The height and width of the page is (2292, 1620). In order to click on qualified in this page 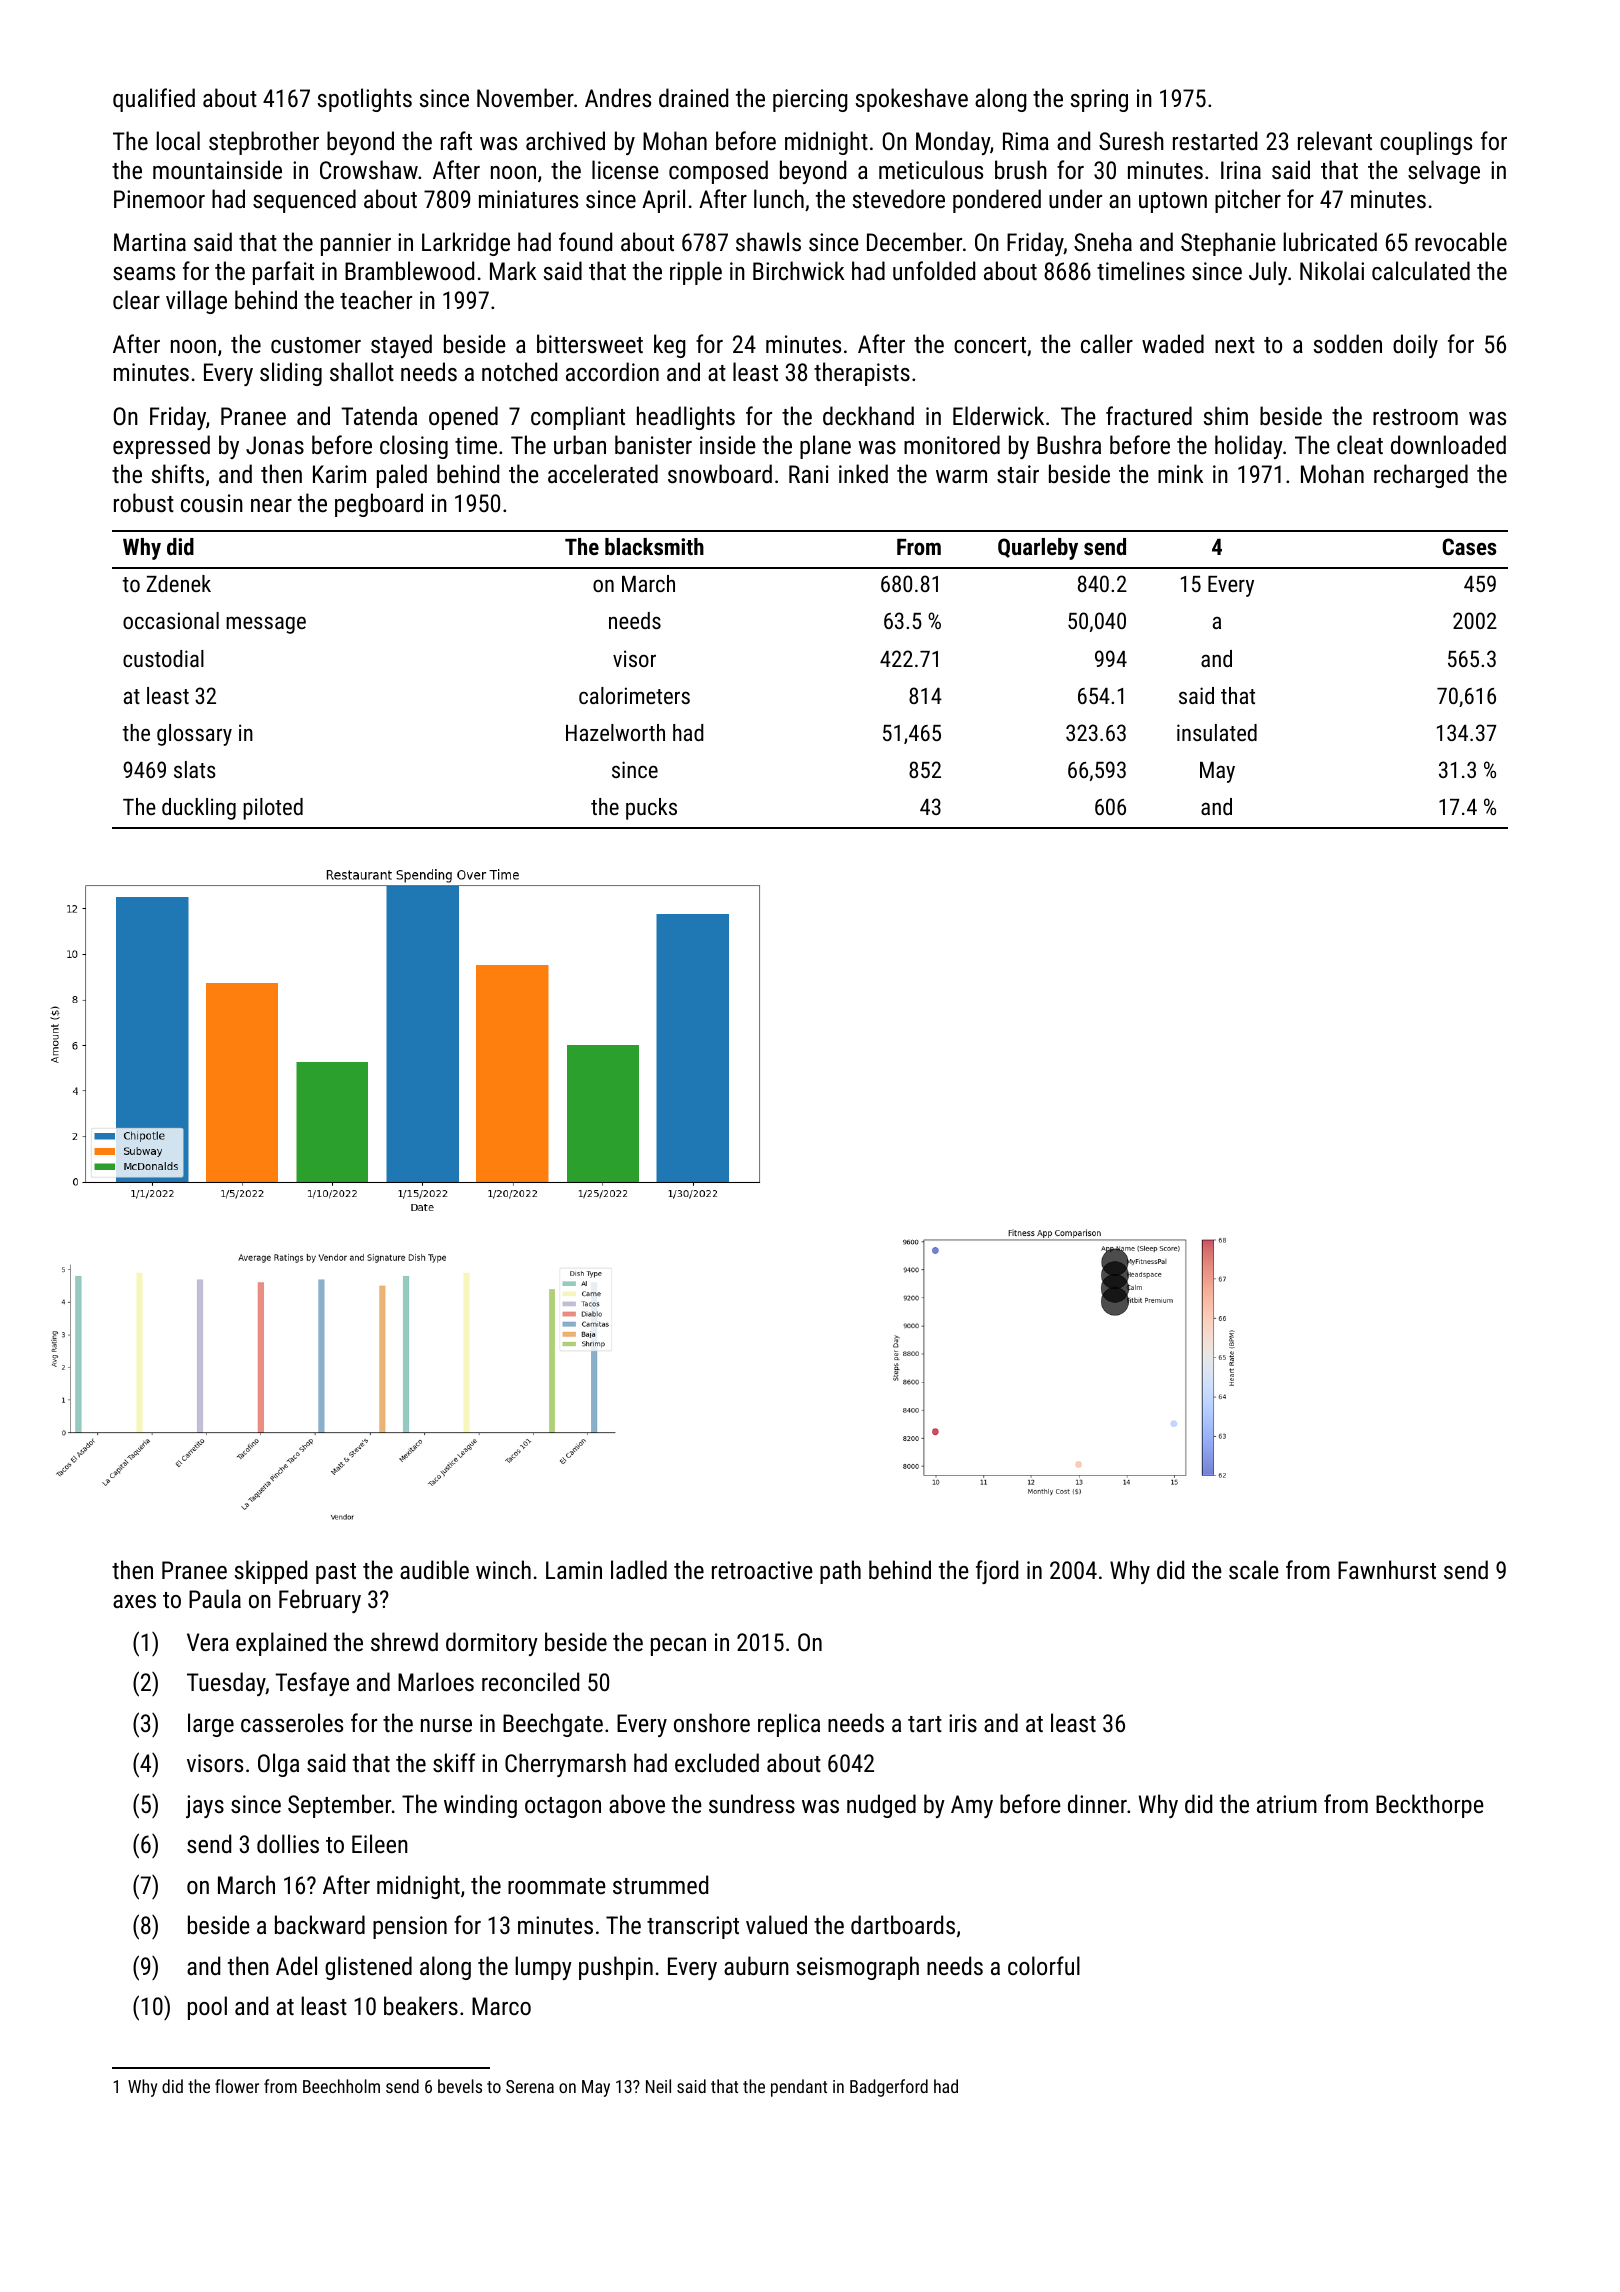, I will do `click(154, 100)`.
